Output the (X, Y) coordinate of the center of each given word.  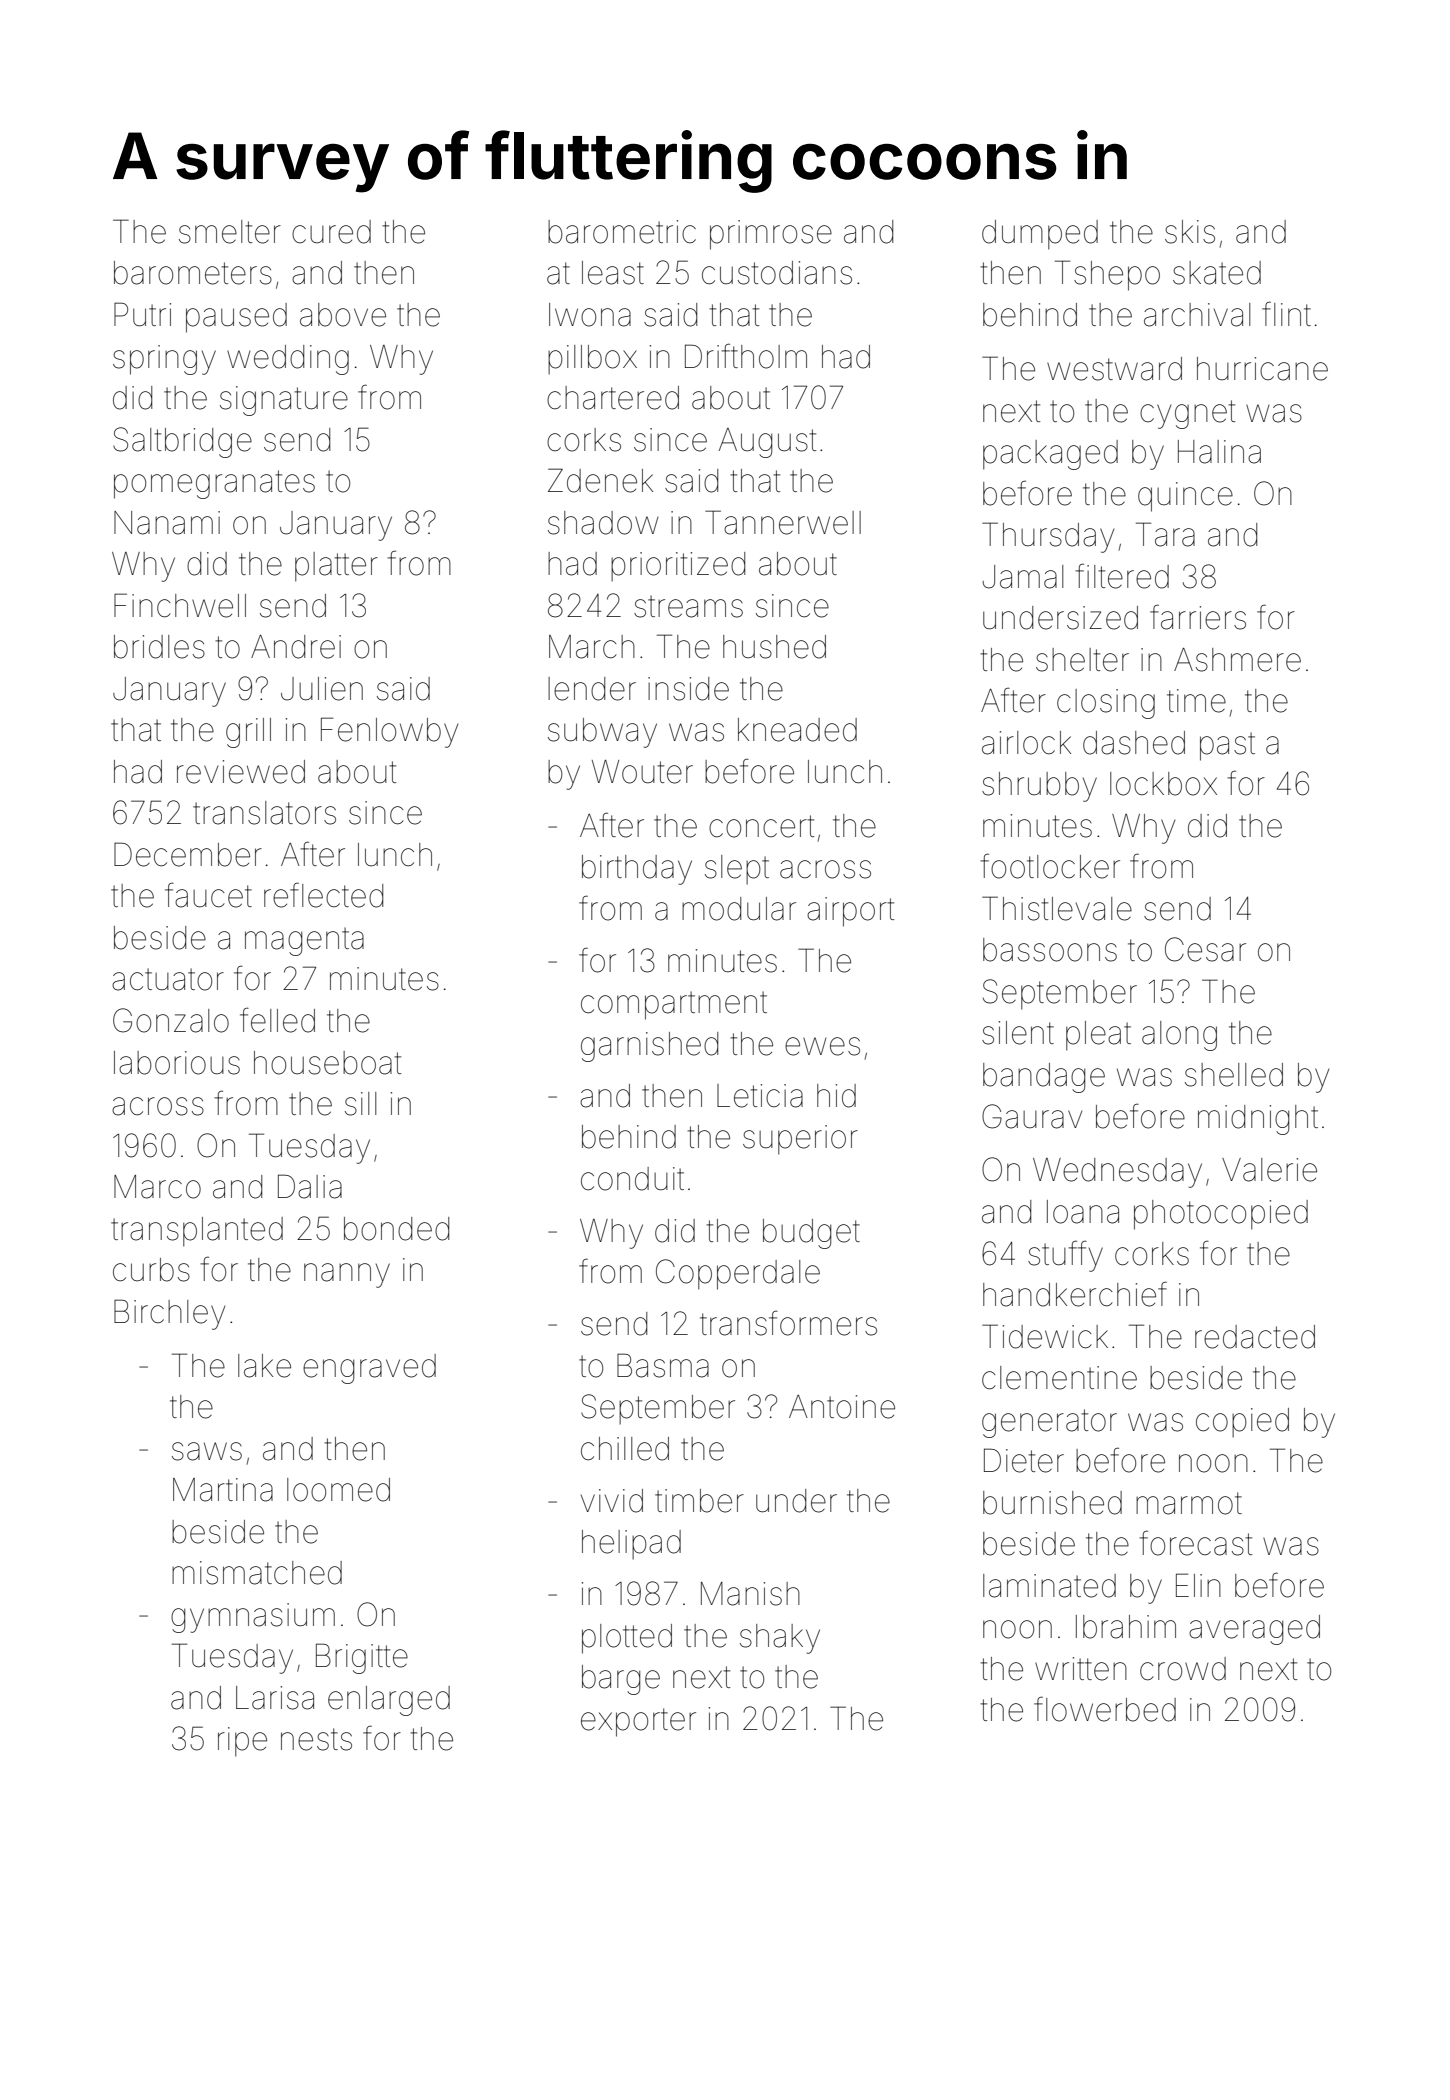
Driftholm (746, 356)
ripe (242, 1742)
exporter (638, 1722)
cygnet (1187, 414)
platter (336, 567)
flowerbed (1105, 1709)
